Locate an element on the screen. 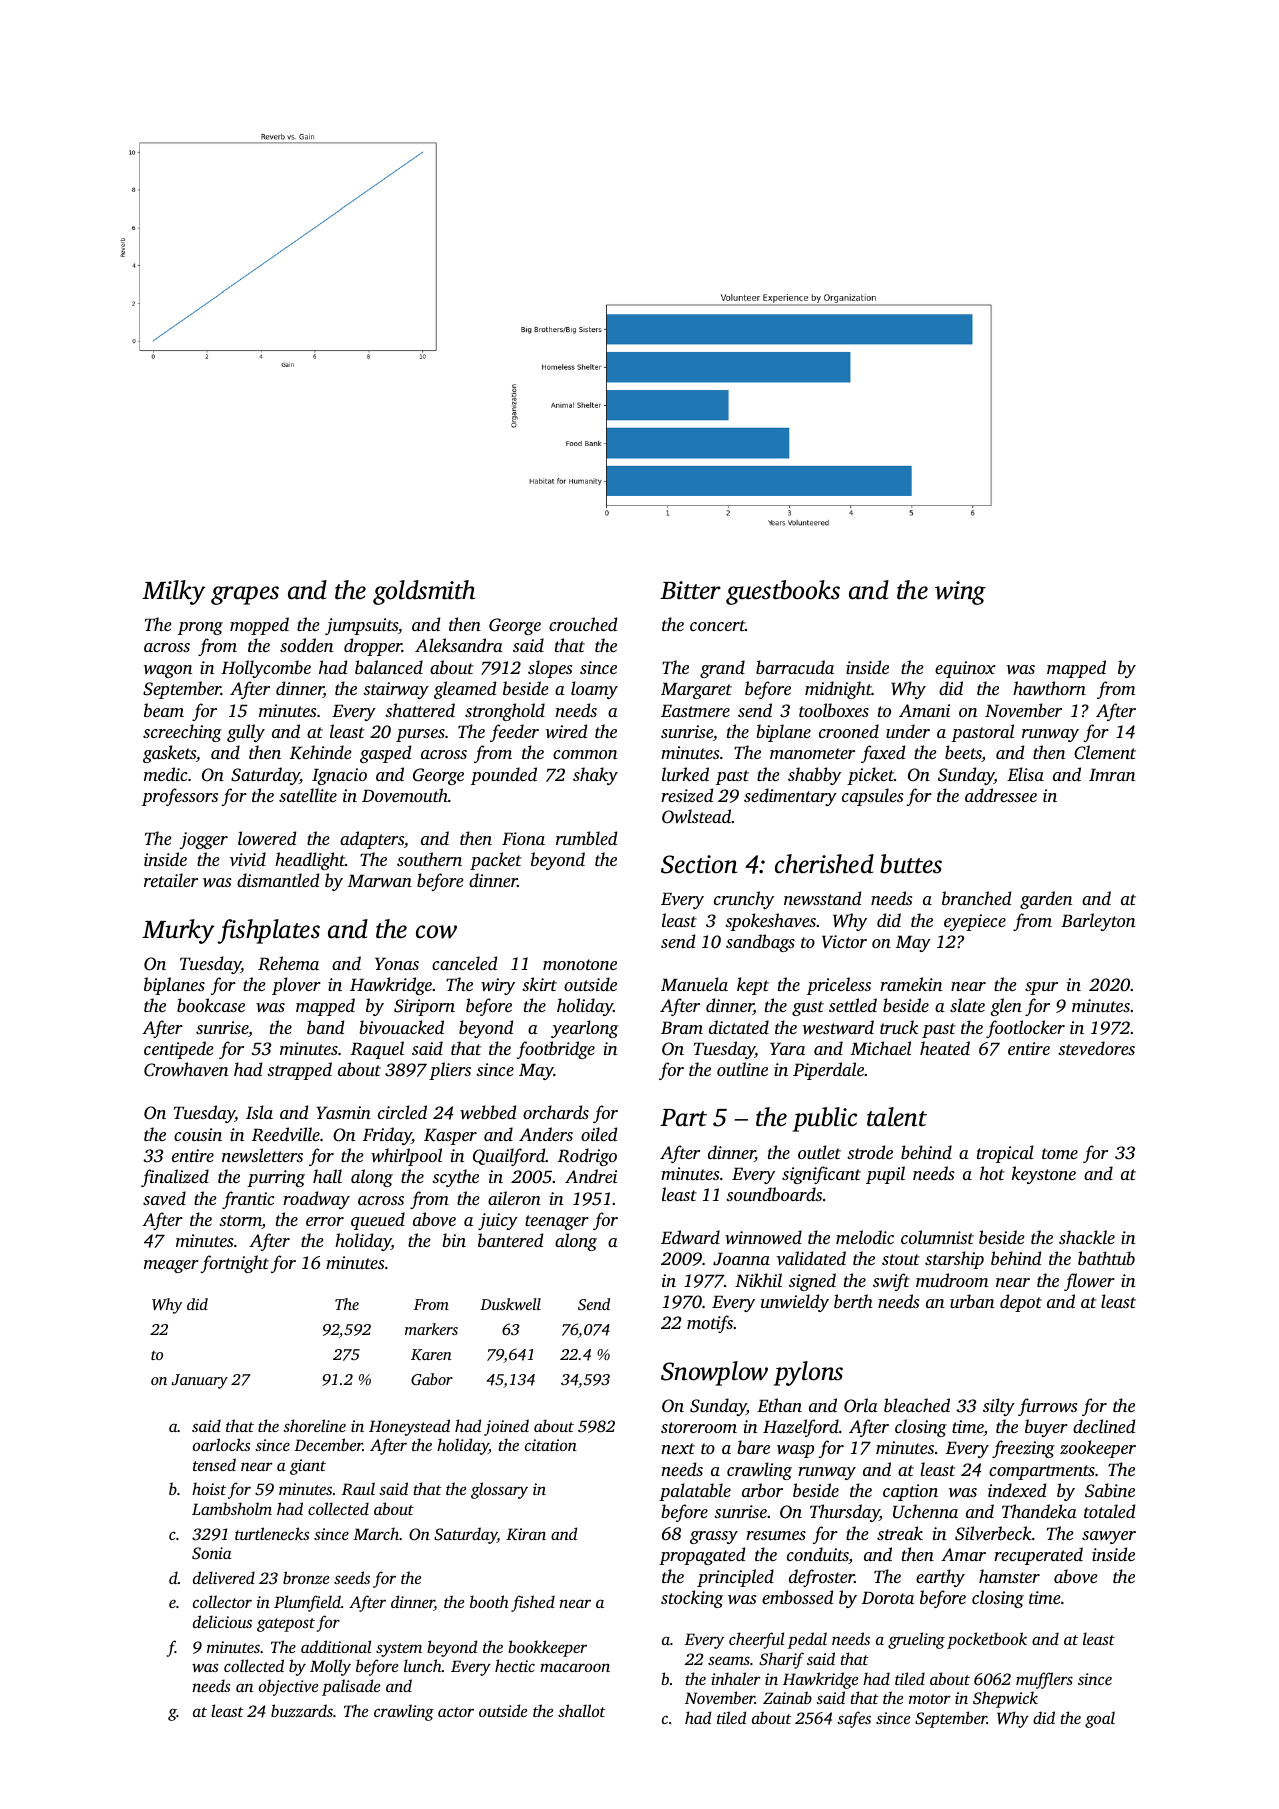 The image size is (1279, 1809). Duskwell is located at coordinates (510, 1304).
